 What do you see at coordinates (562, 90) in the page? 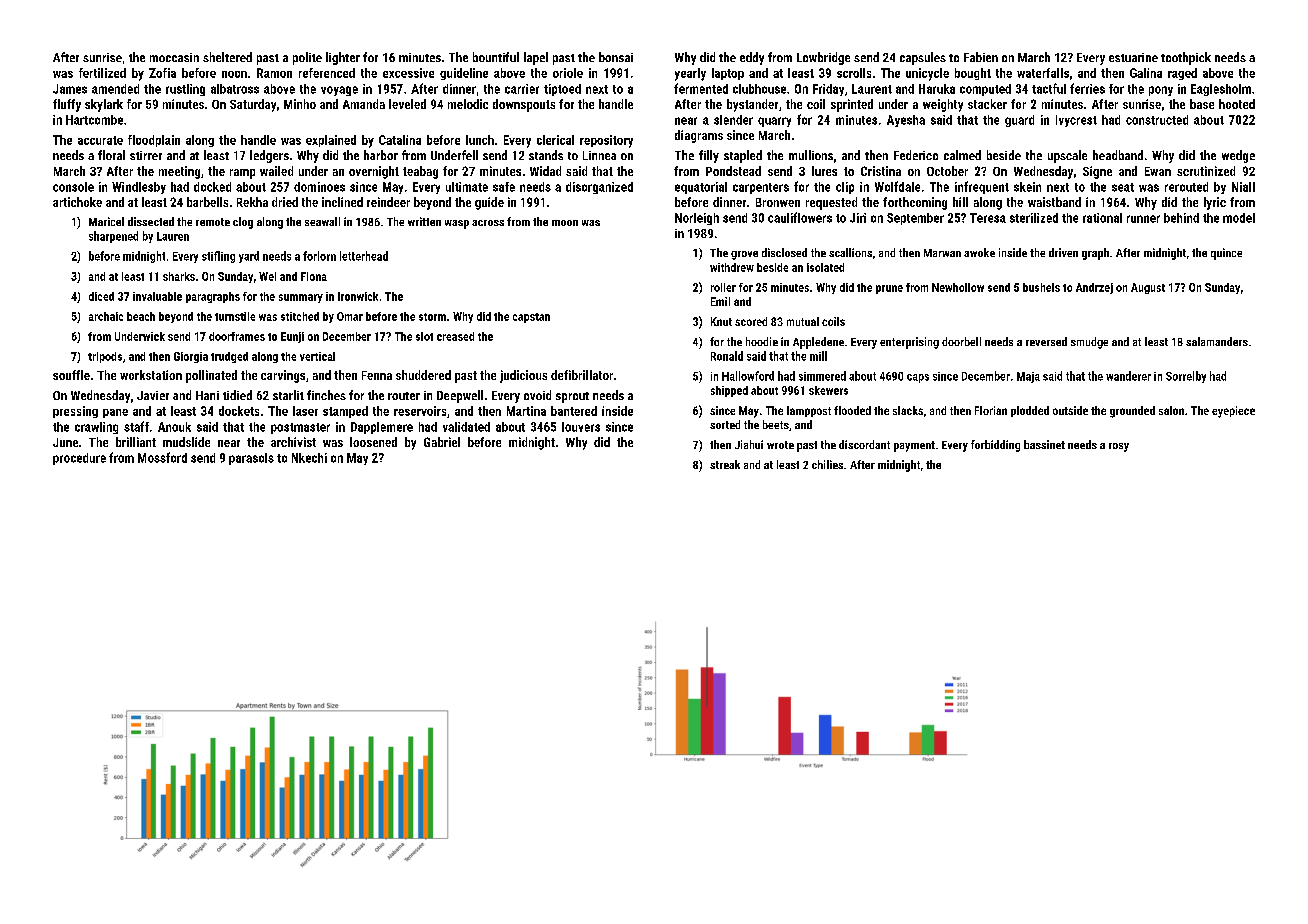
I see `tiptoed` at bounding box center [562, 90].
